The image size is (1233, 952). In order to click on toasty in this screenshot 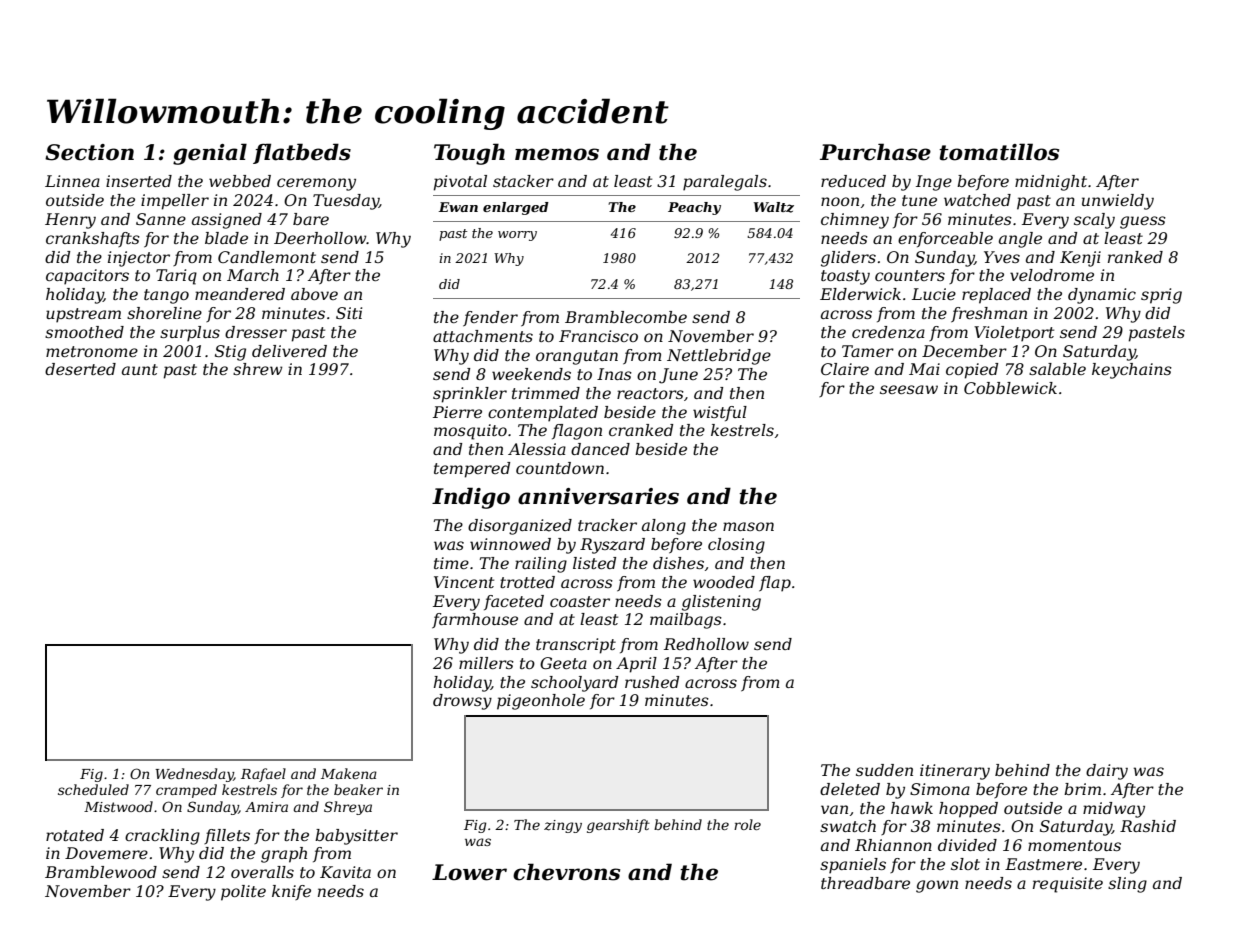, I will do `click(845, 277)`.
